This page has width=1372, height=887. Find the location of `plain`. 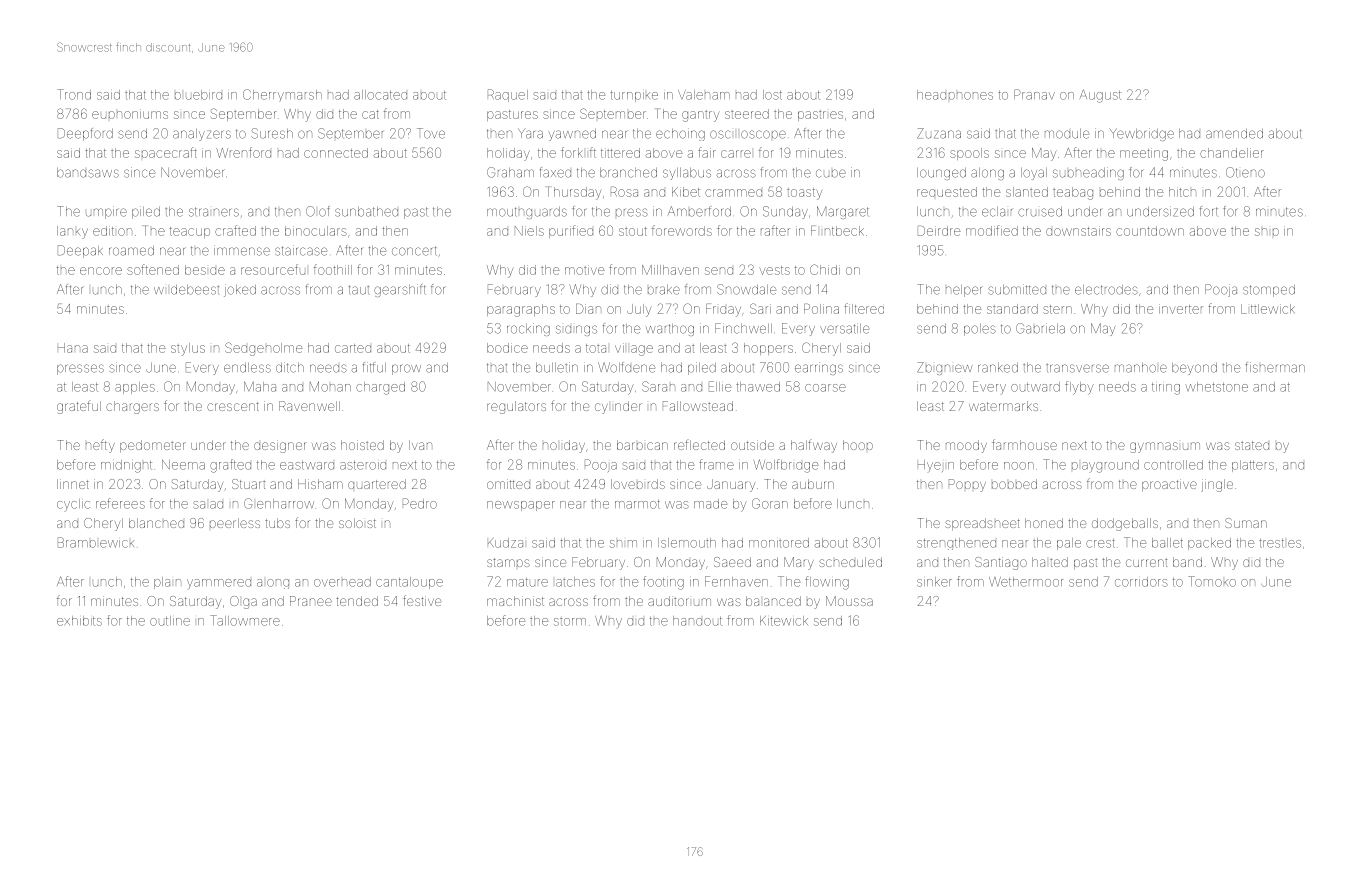

plain is located at coordinates (167, 583).
